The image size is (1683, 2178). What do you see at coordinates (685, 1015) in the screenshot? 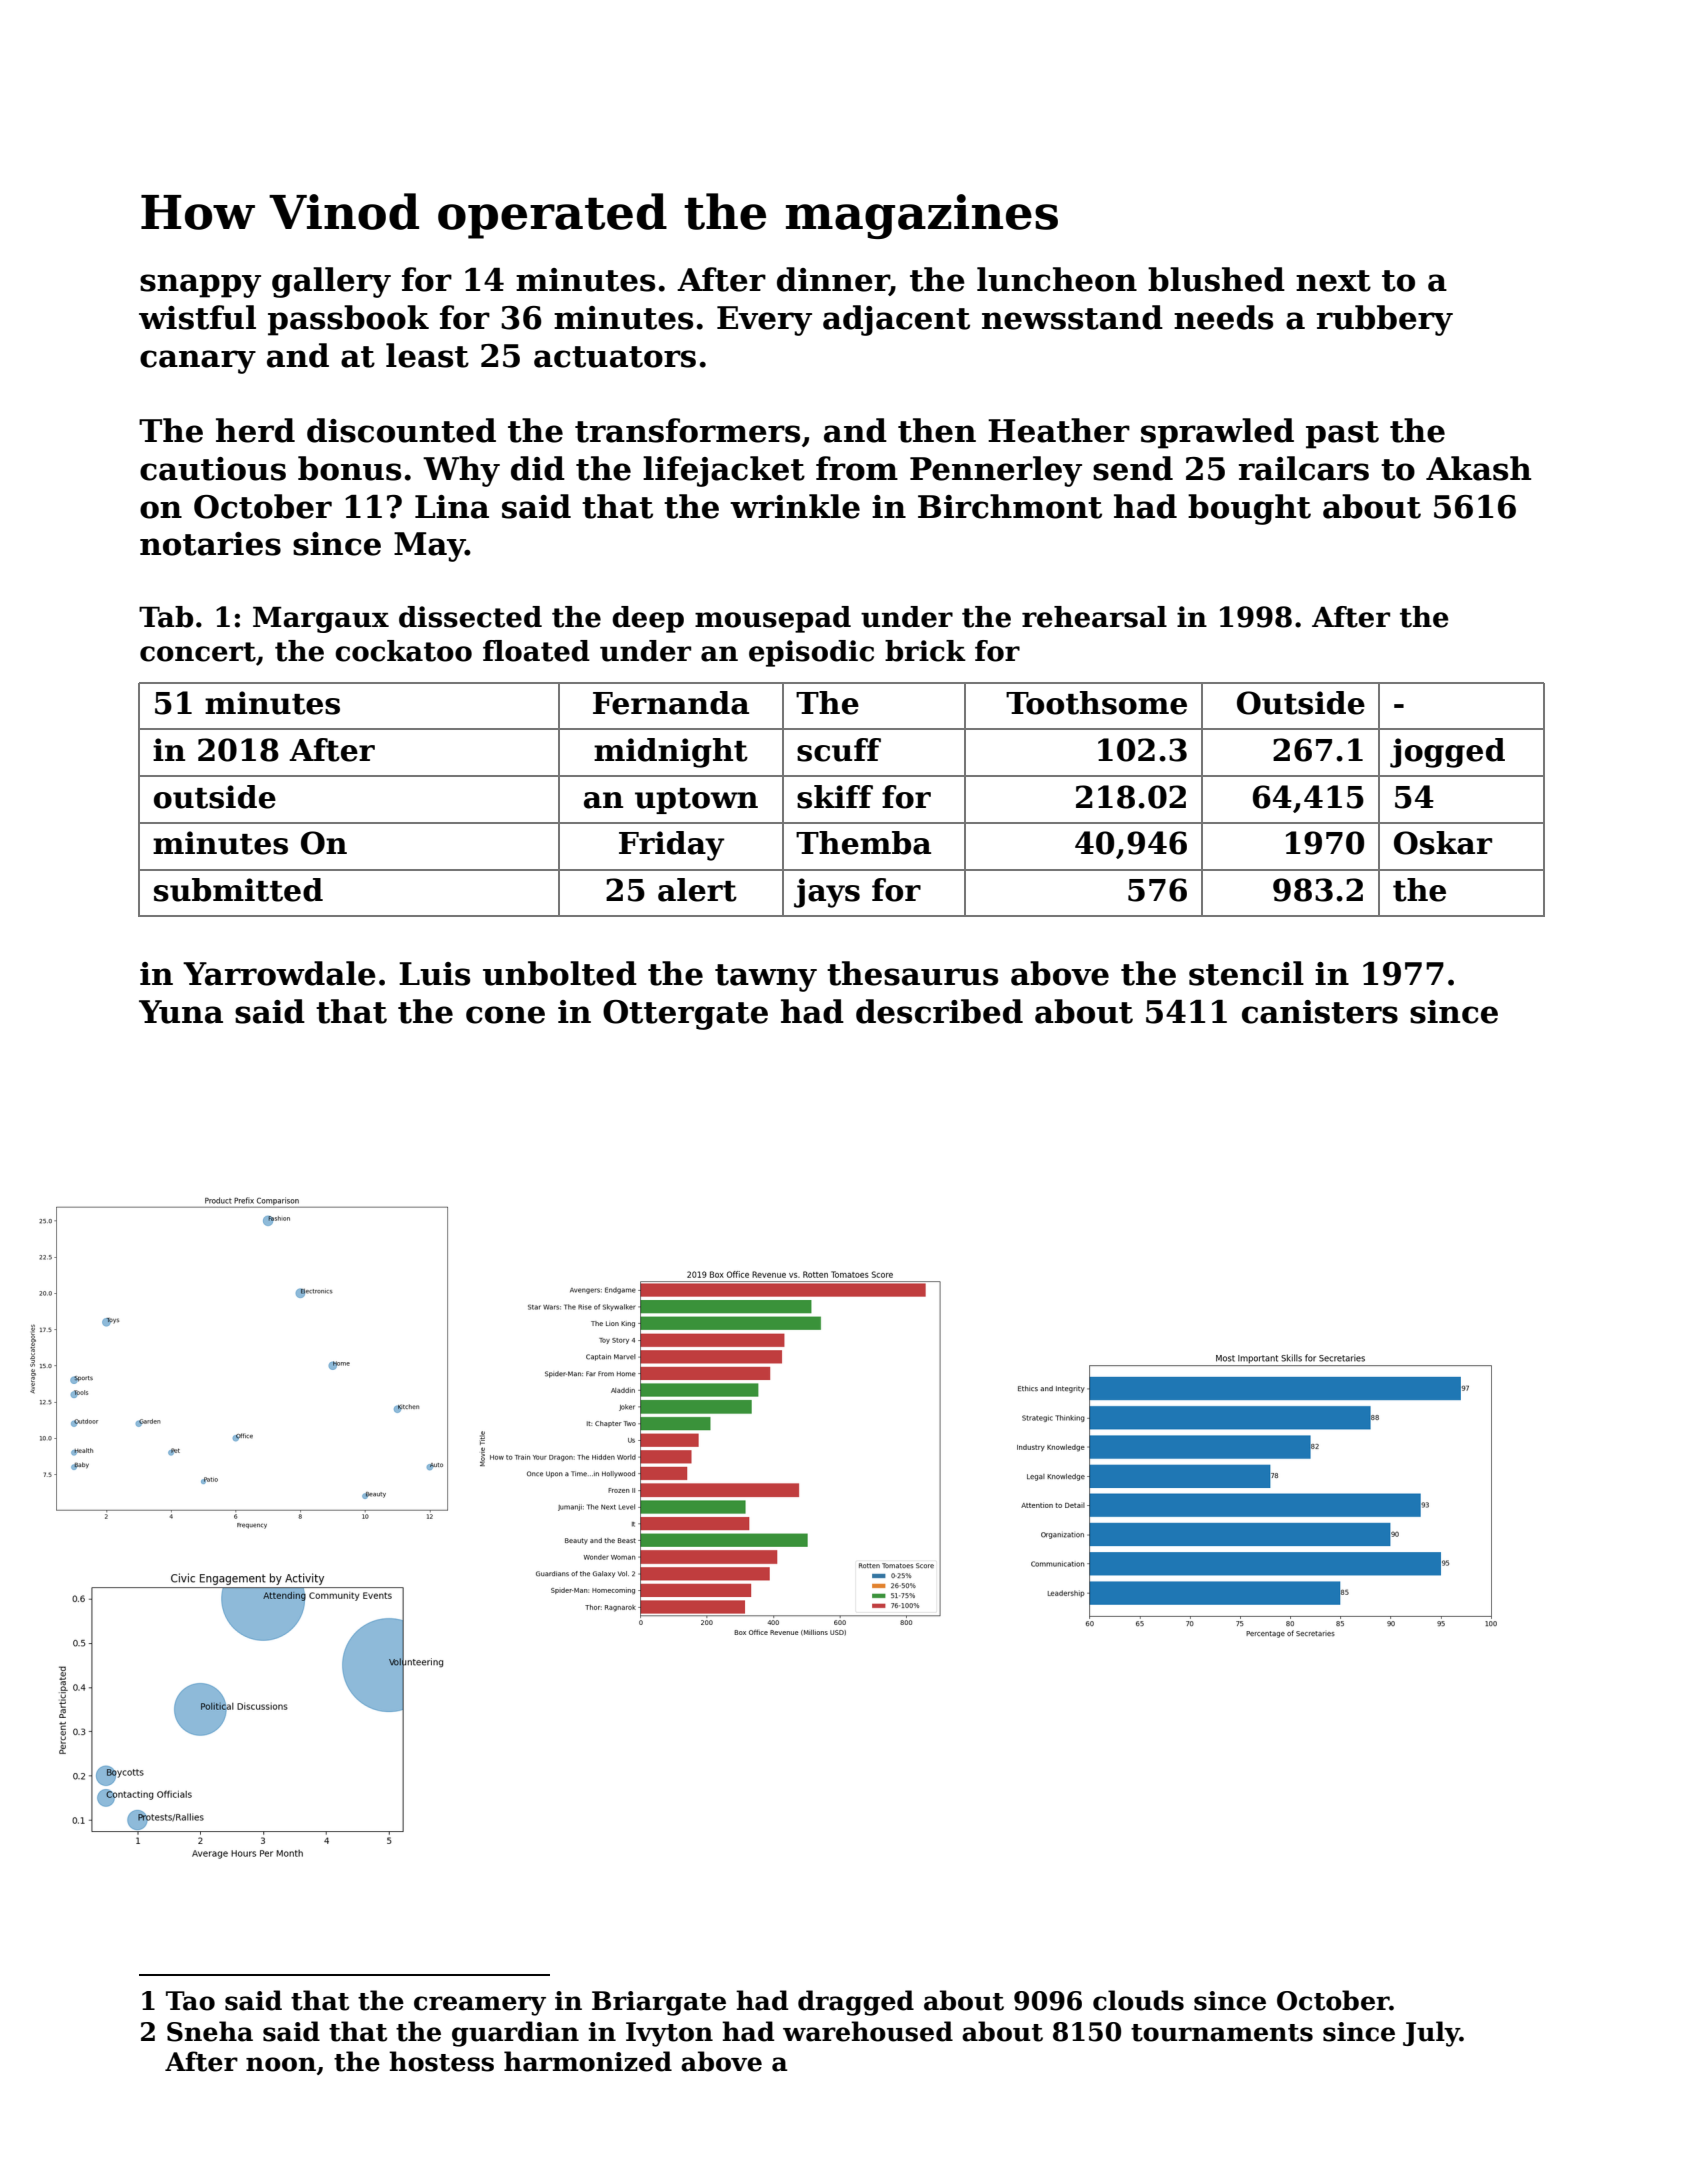
I see `Ottergate` at bounding box center [685, 1015].
